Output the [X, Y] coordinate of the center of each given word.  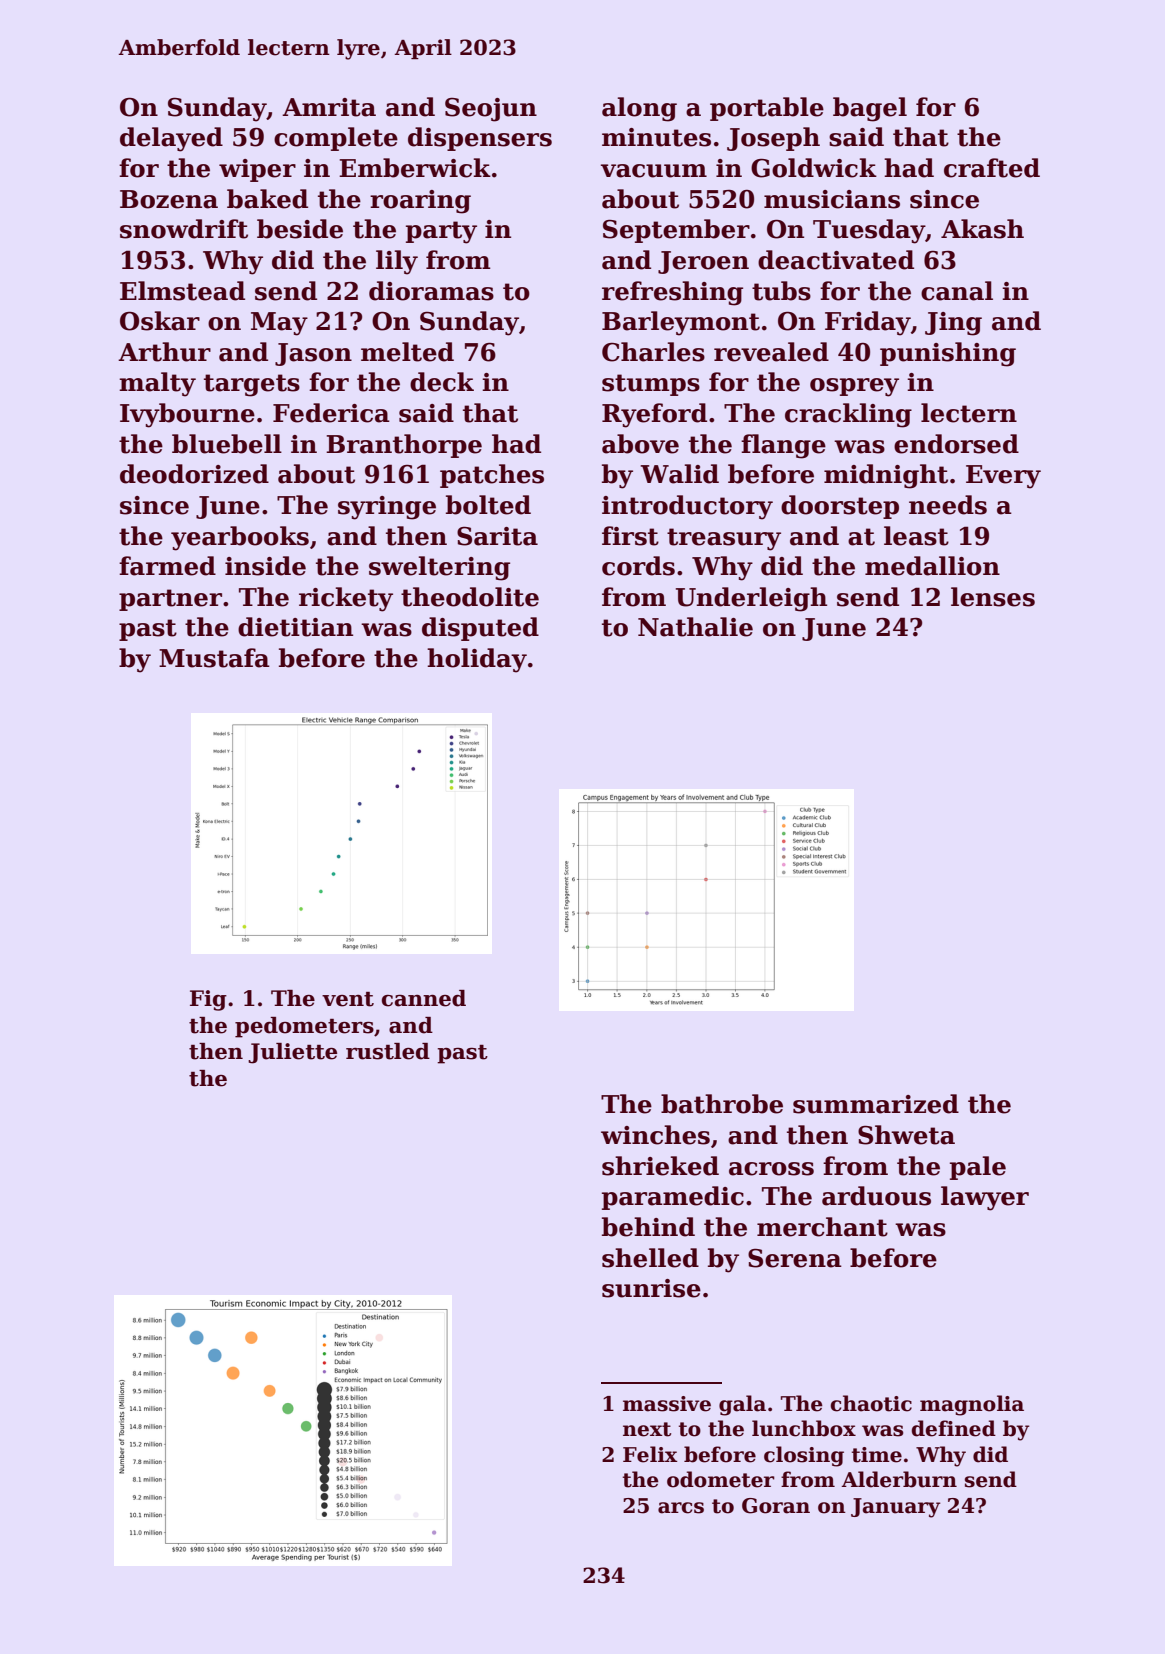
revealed [771, 352]
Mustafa [214, 658]
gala [742, 1405]
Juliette [292, 1053]
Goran [776, 1506]
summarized [876, 1104]
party [441, 232]
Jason [313, 354]
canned [424, 998]
